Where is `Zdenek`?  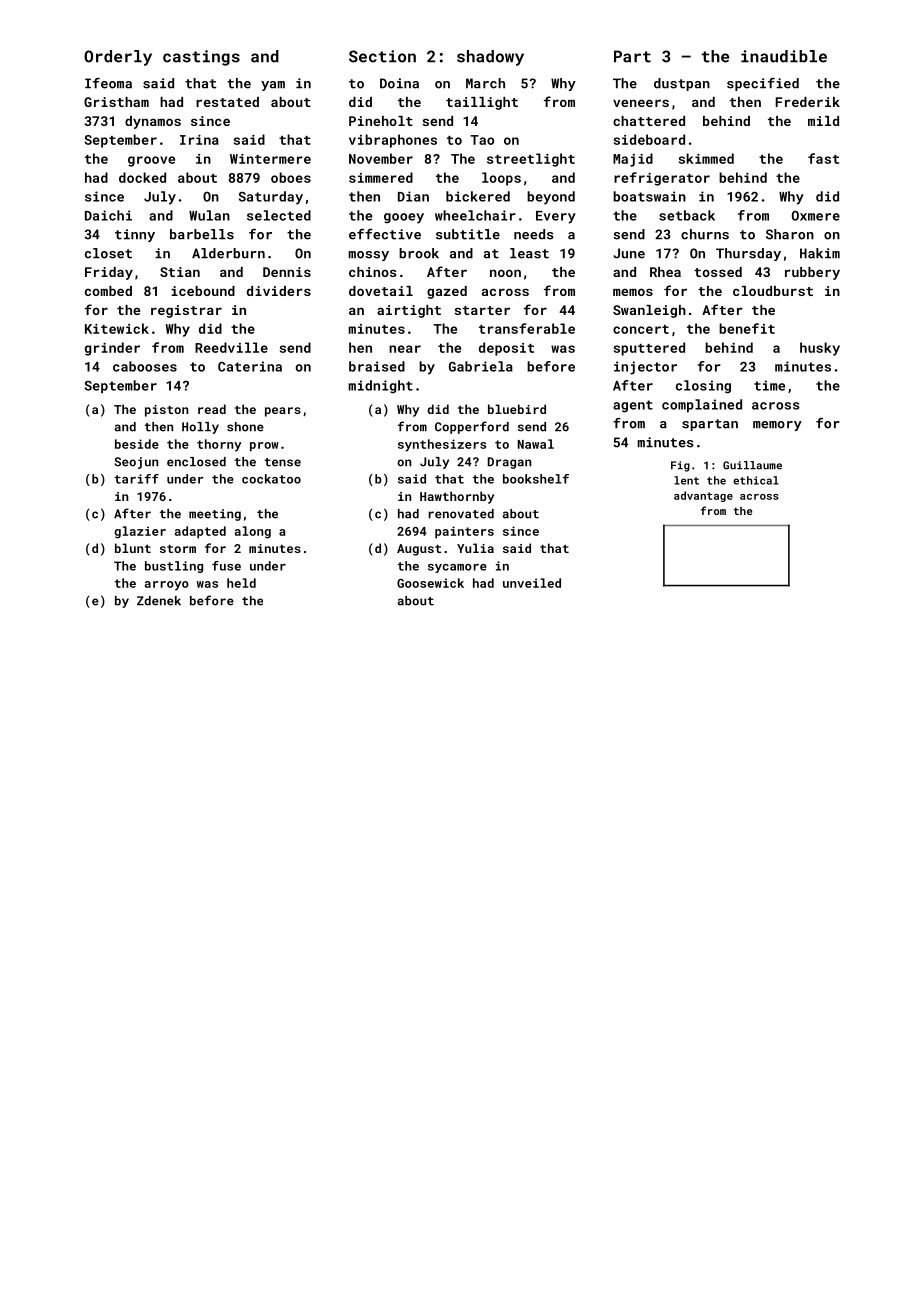
Zdenek is located at coordinates (159, 601).
